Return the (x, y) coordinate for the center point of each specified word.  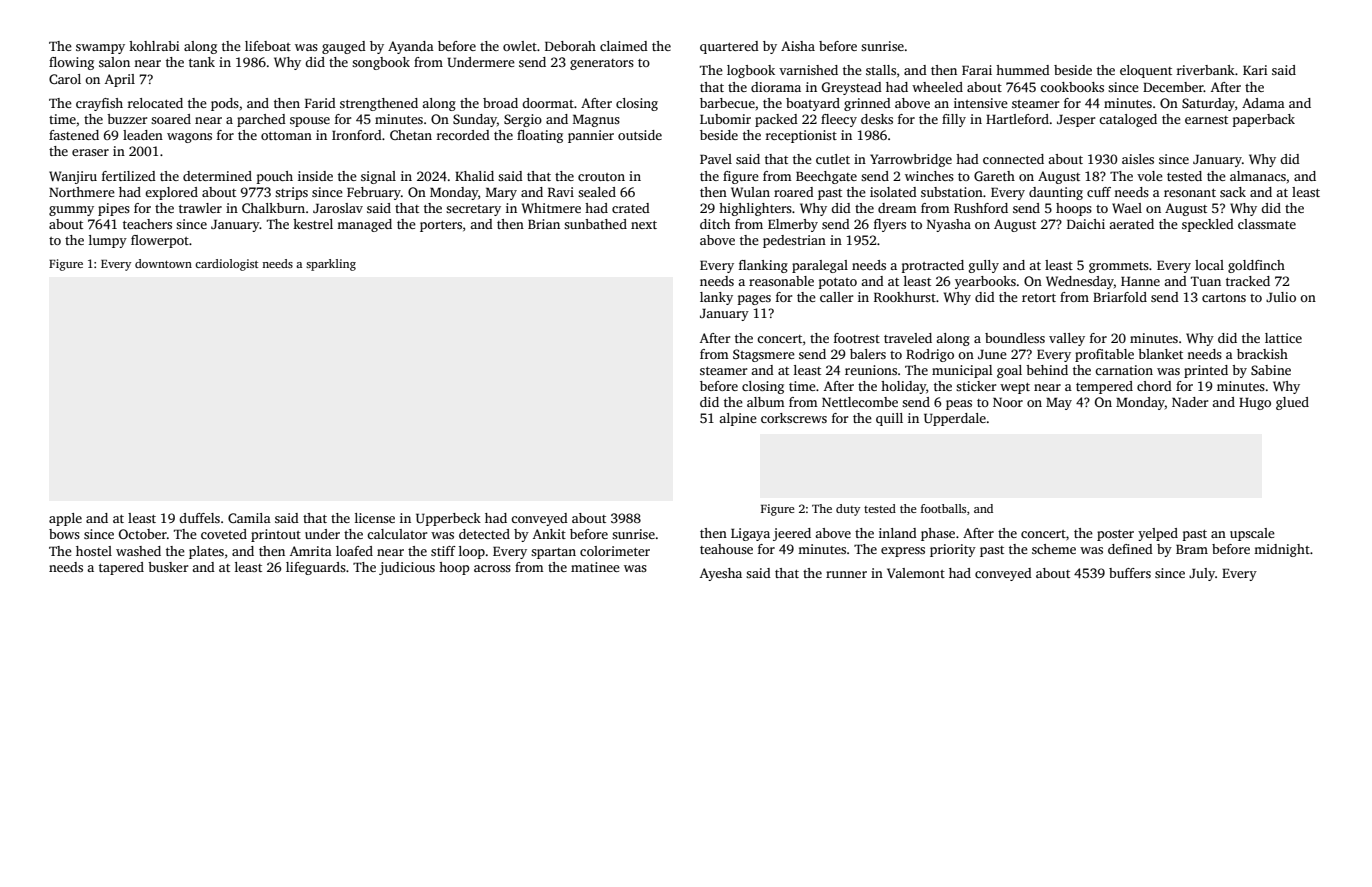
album (766, 402)
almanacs (1258, 176)
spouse (310, 122)
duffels (199, 518)
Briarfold (1120, 297)
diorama (776, 87)
